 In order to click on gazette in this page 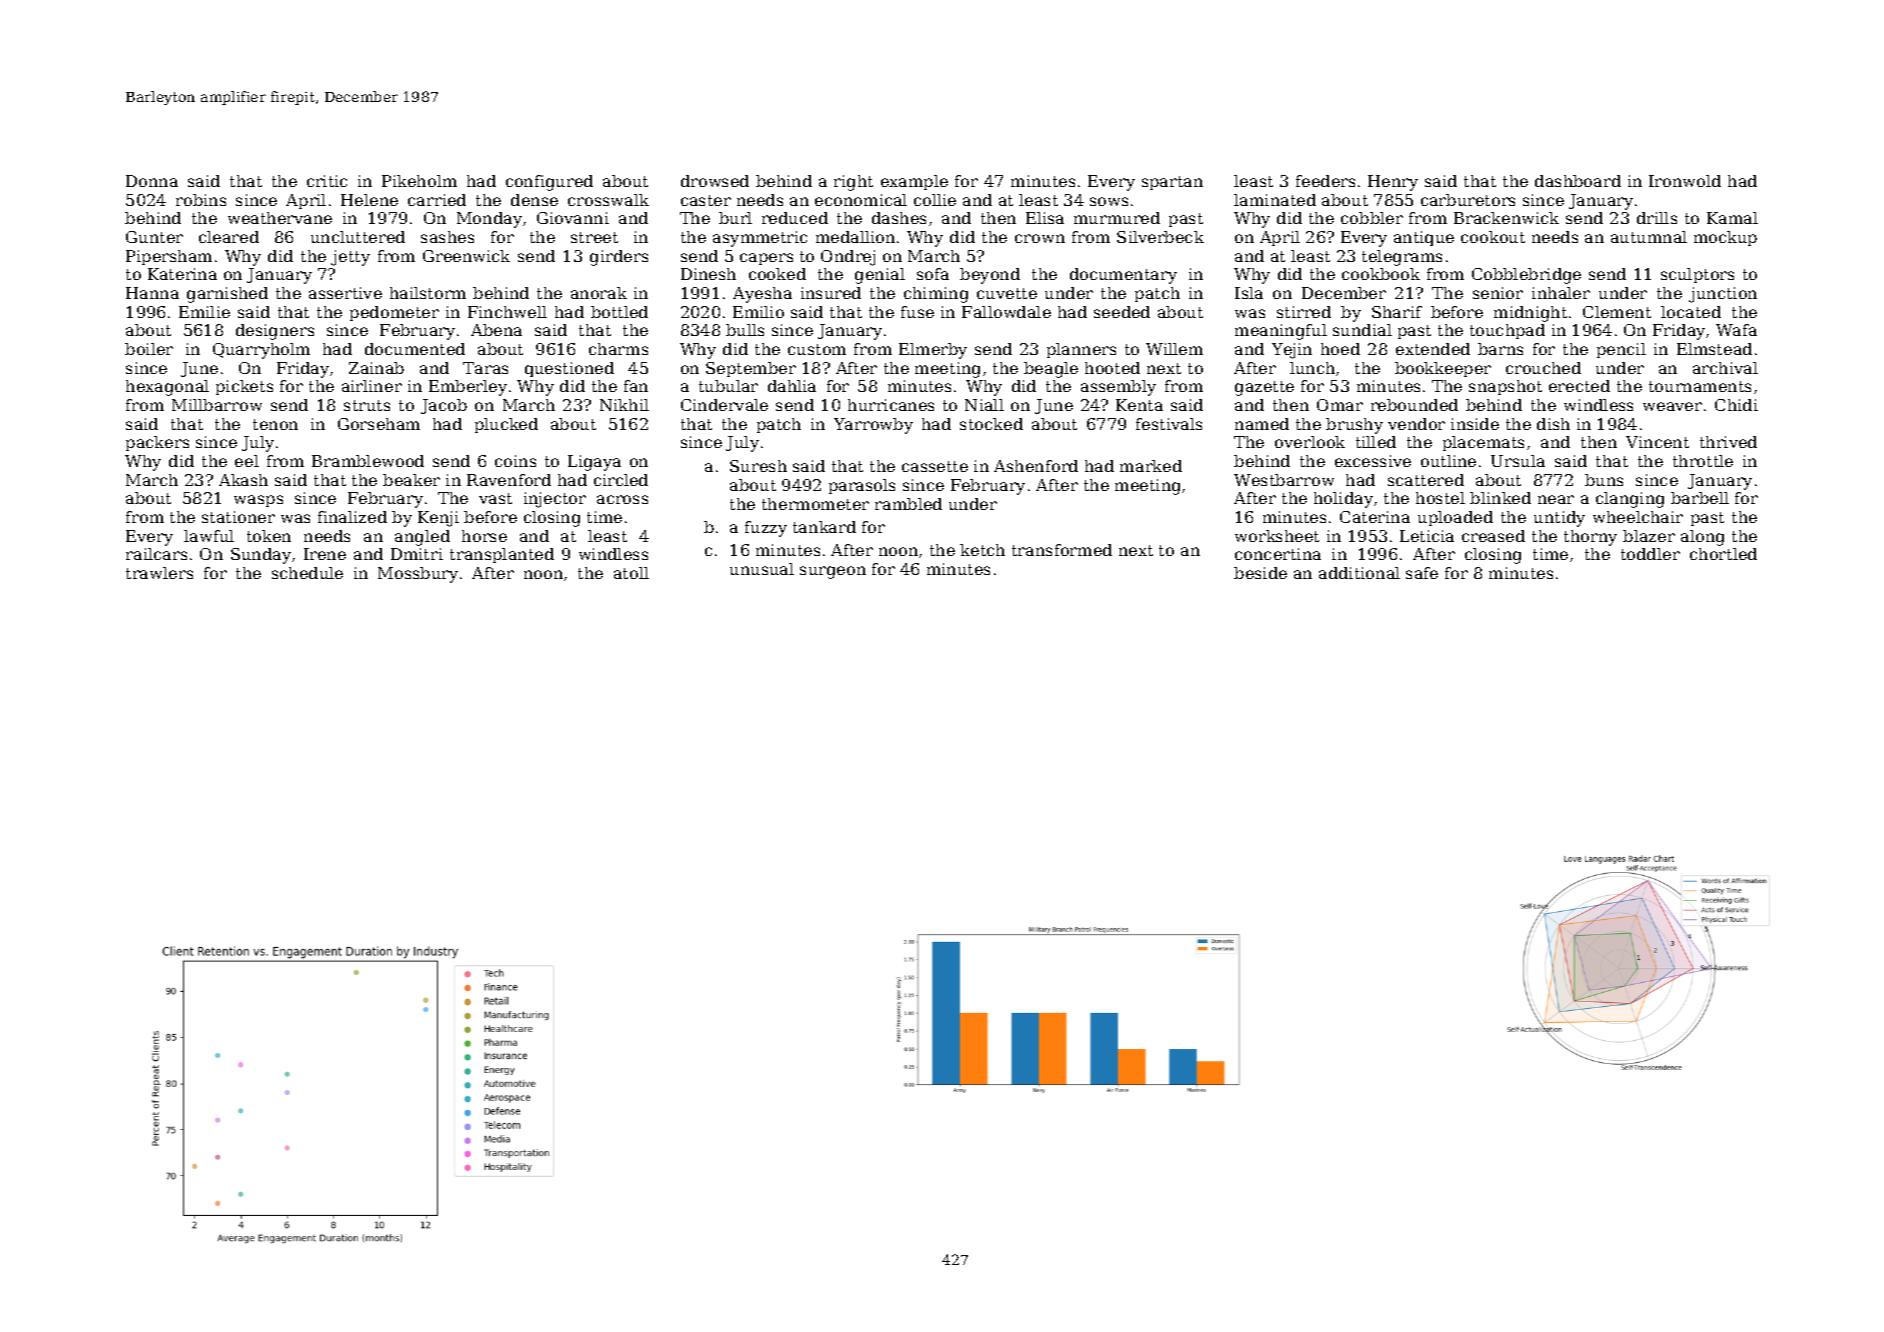, I will do `click(1264, 388)`.
